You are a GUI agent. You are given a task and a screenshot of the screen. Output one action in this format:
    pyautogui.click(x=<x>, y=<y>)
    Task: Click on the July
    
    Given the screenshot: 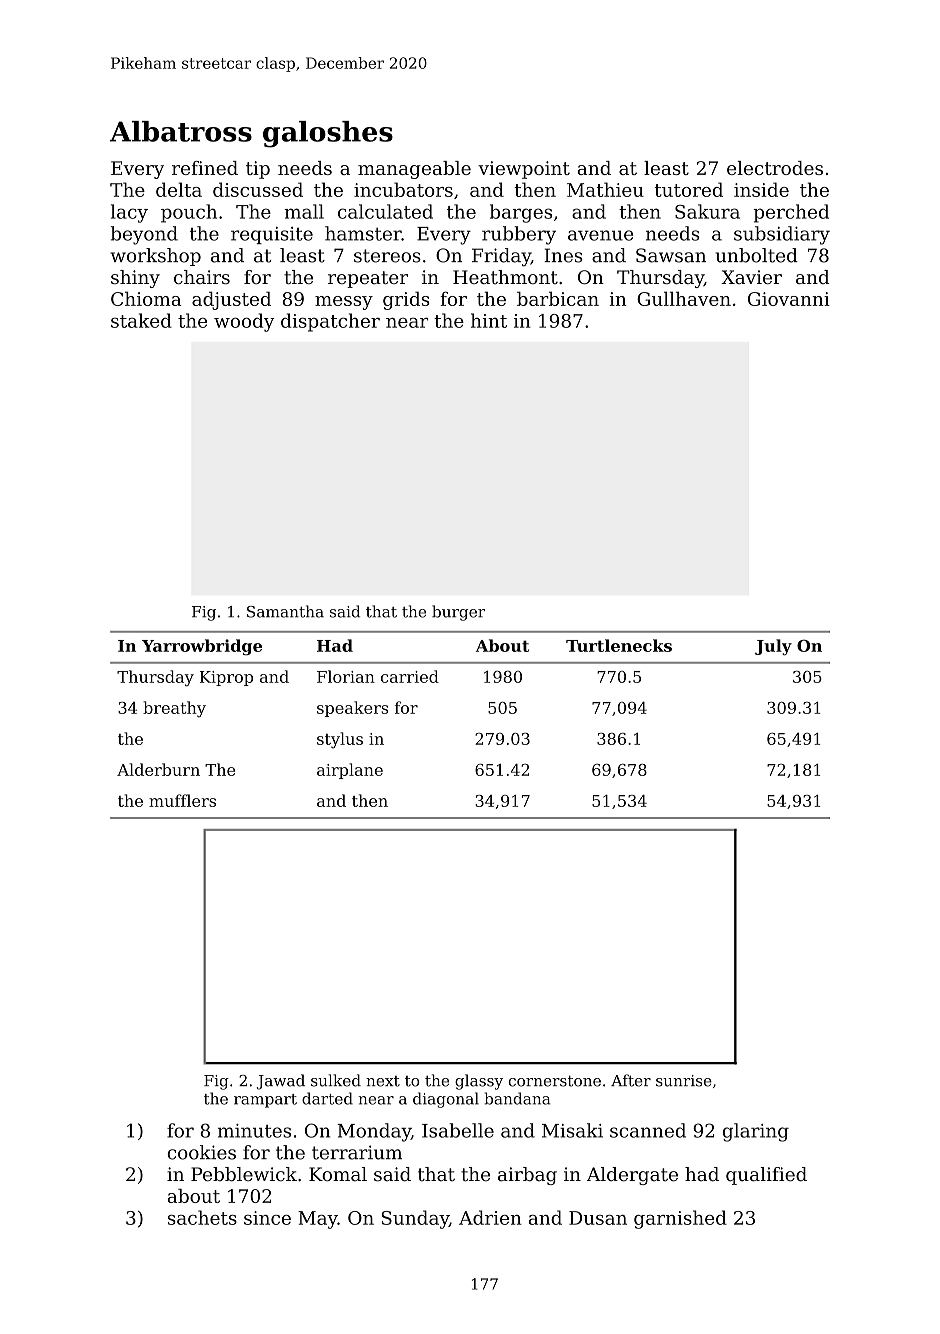 What is the action you would take?
    pyautogui.click(x=773, y=647)
